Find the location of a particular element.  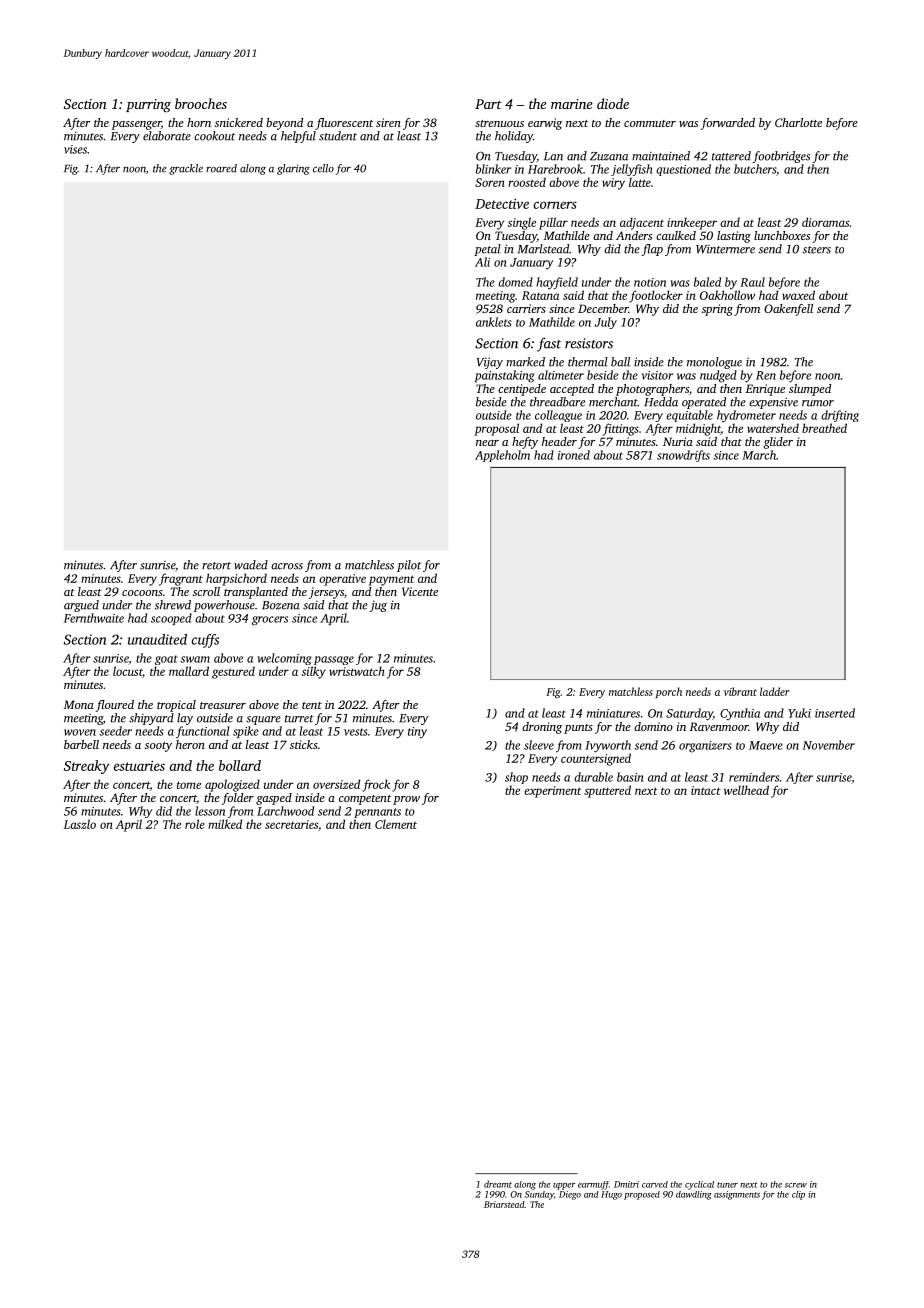

wellhead is located at coordinates (746, 790).
